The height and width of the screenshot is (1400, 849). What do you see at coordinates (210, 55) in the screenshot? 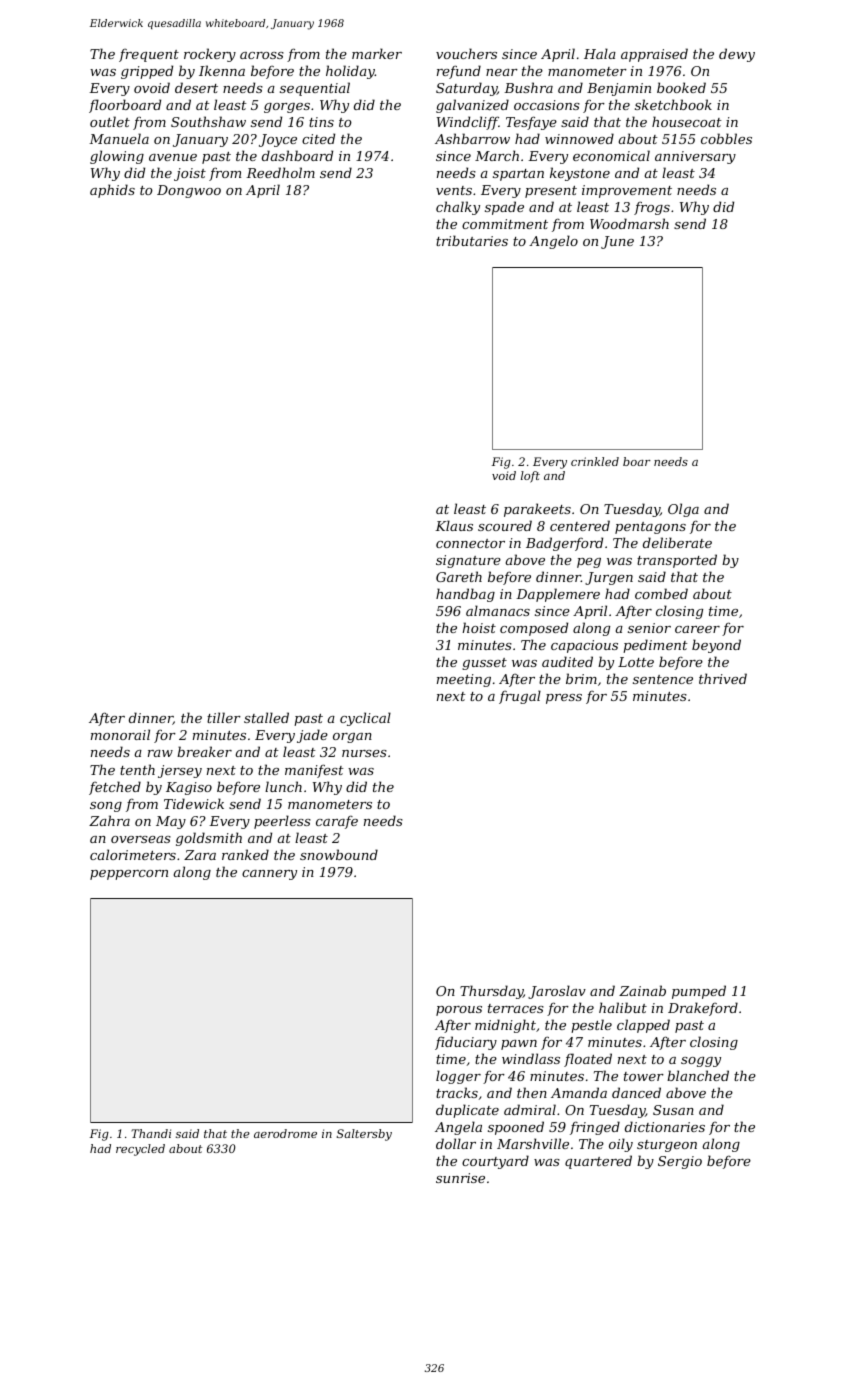
I see `rockery` at bounding box center [210, 55].
